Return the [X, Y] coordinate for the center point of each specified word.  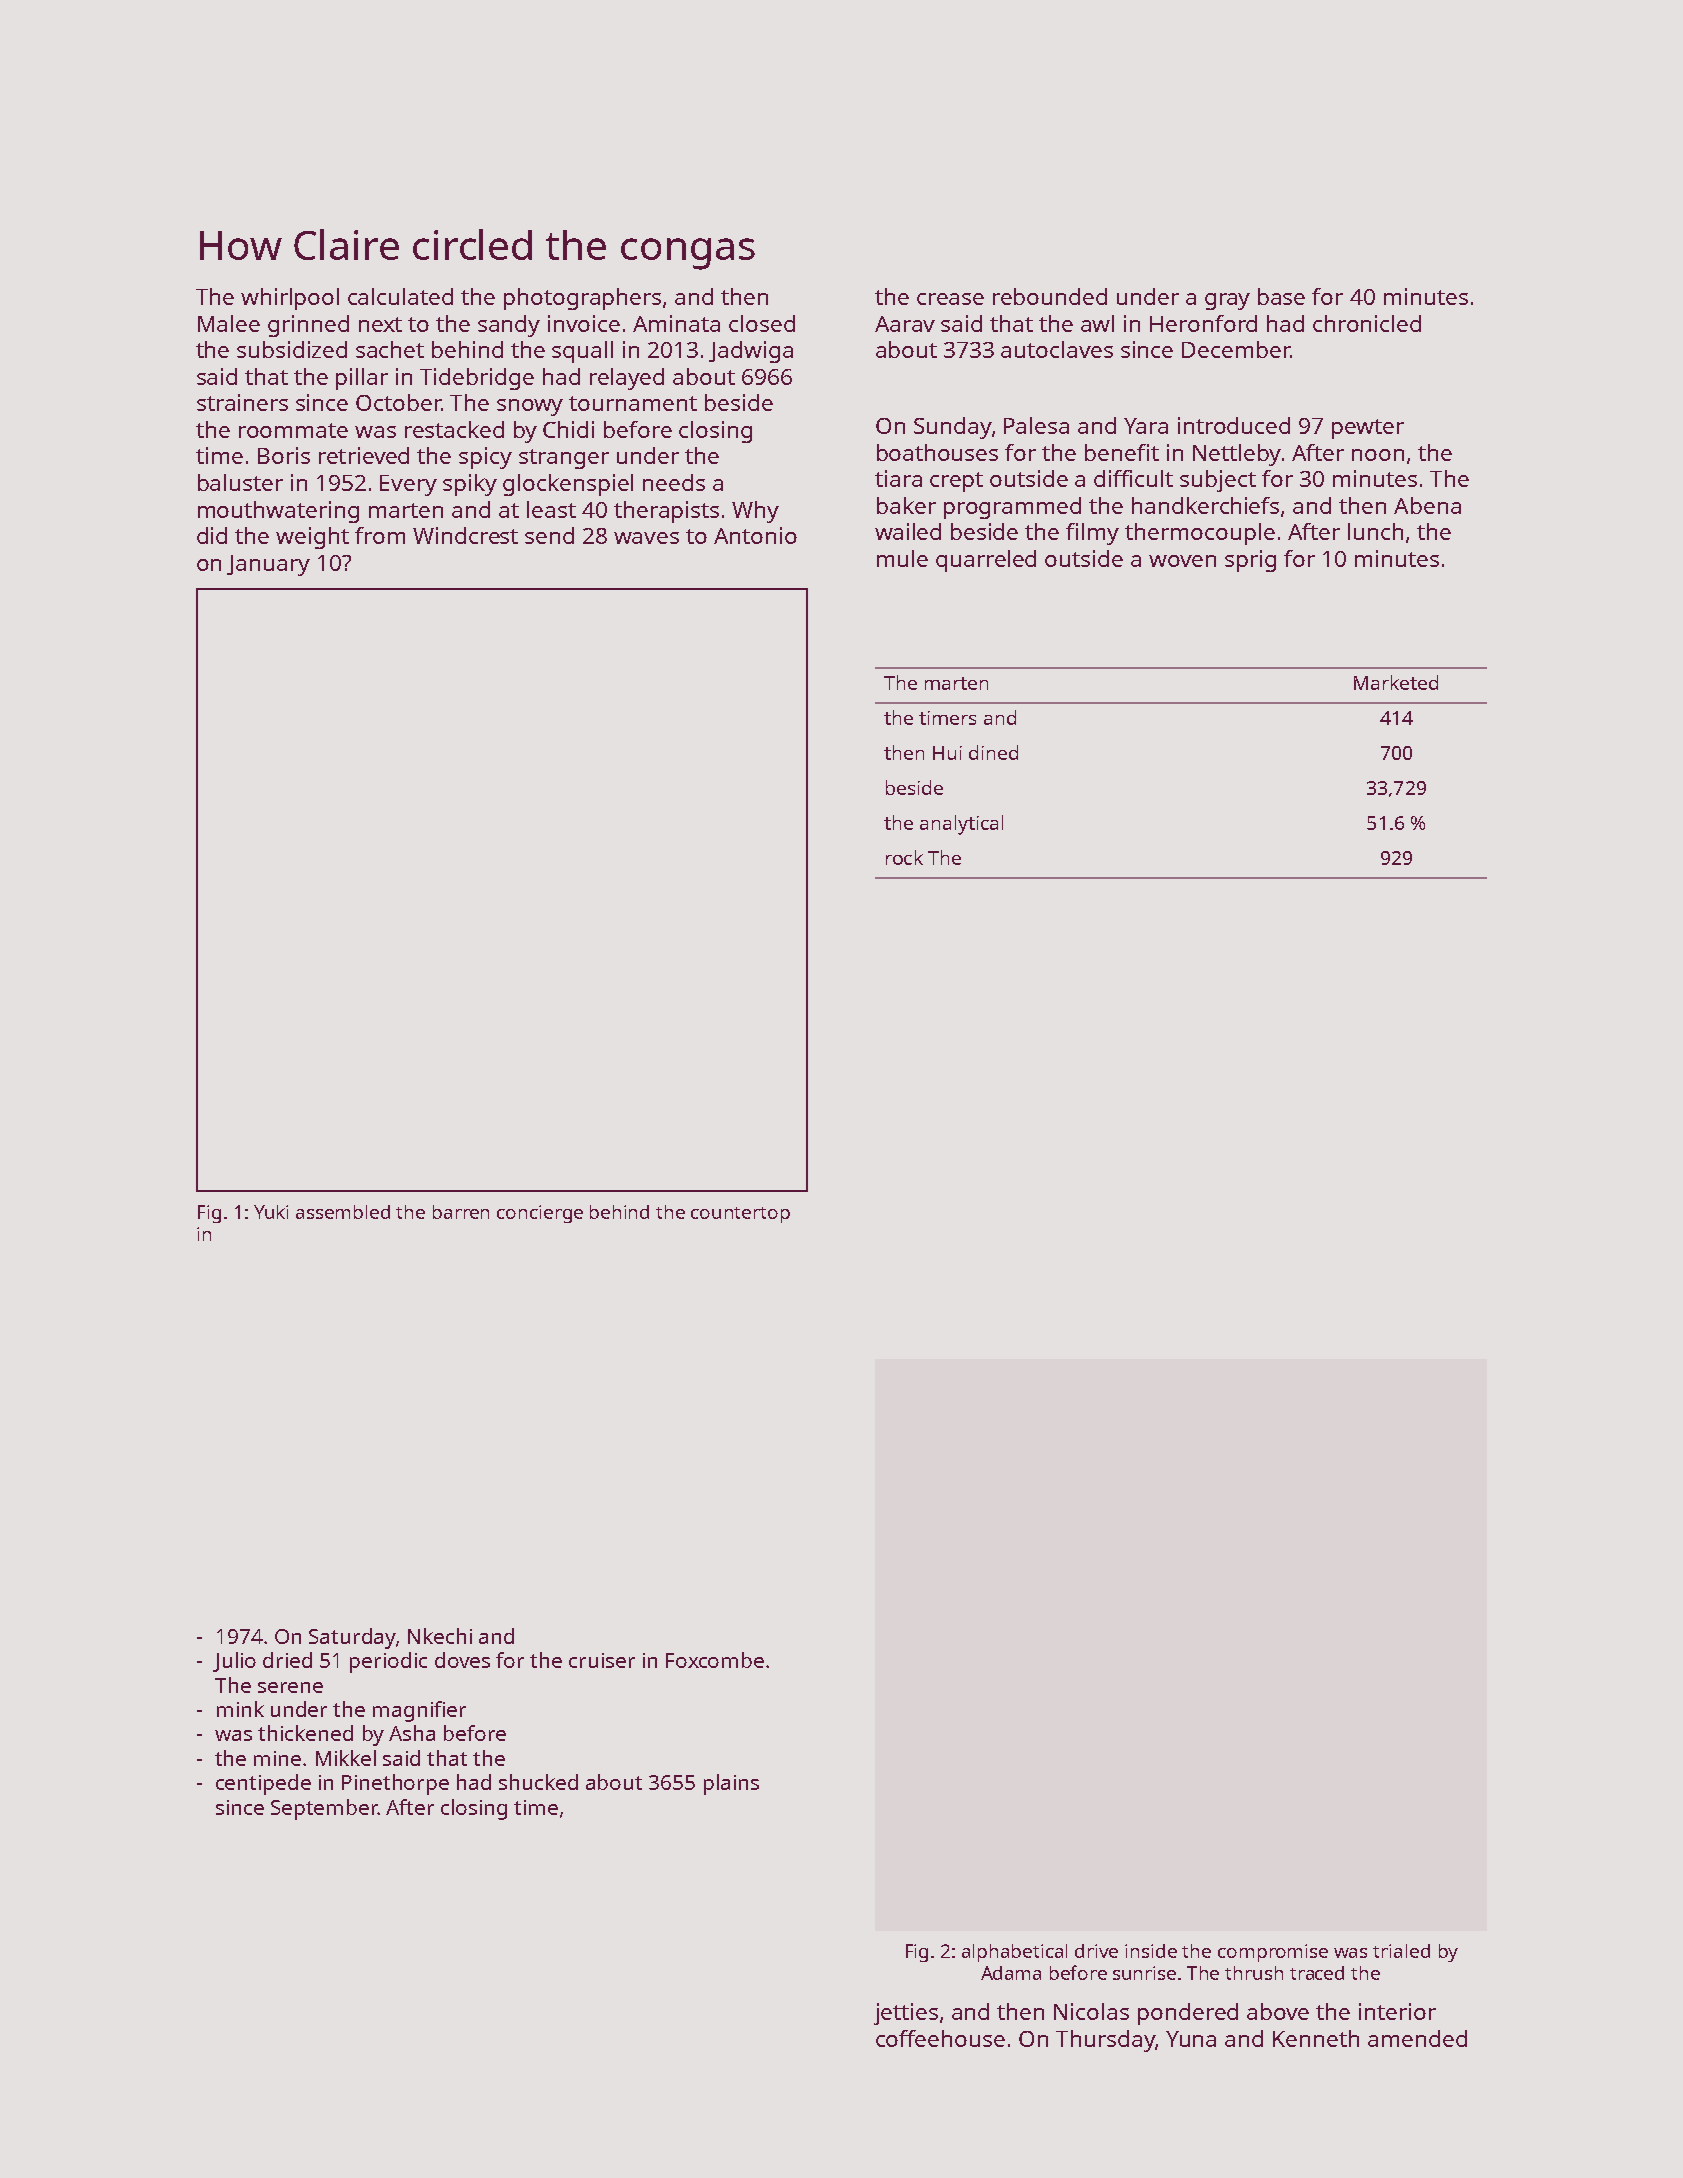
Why [755, 512]
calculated [400, 296]
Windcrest [465, 535]
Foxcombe [715, 1660]
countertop [740, 1215]
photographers [582, 299]
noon [1378, 455]
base [1281, 296]
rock [904, 857]
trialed [1401, 1951]
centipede [263, 1784]
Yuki [271, 1212]
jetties [906, 2014]
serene [290, 1687]
